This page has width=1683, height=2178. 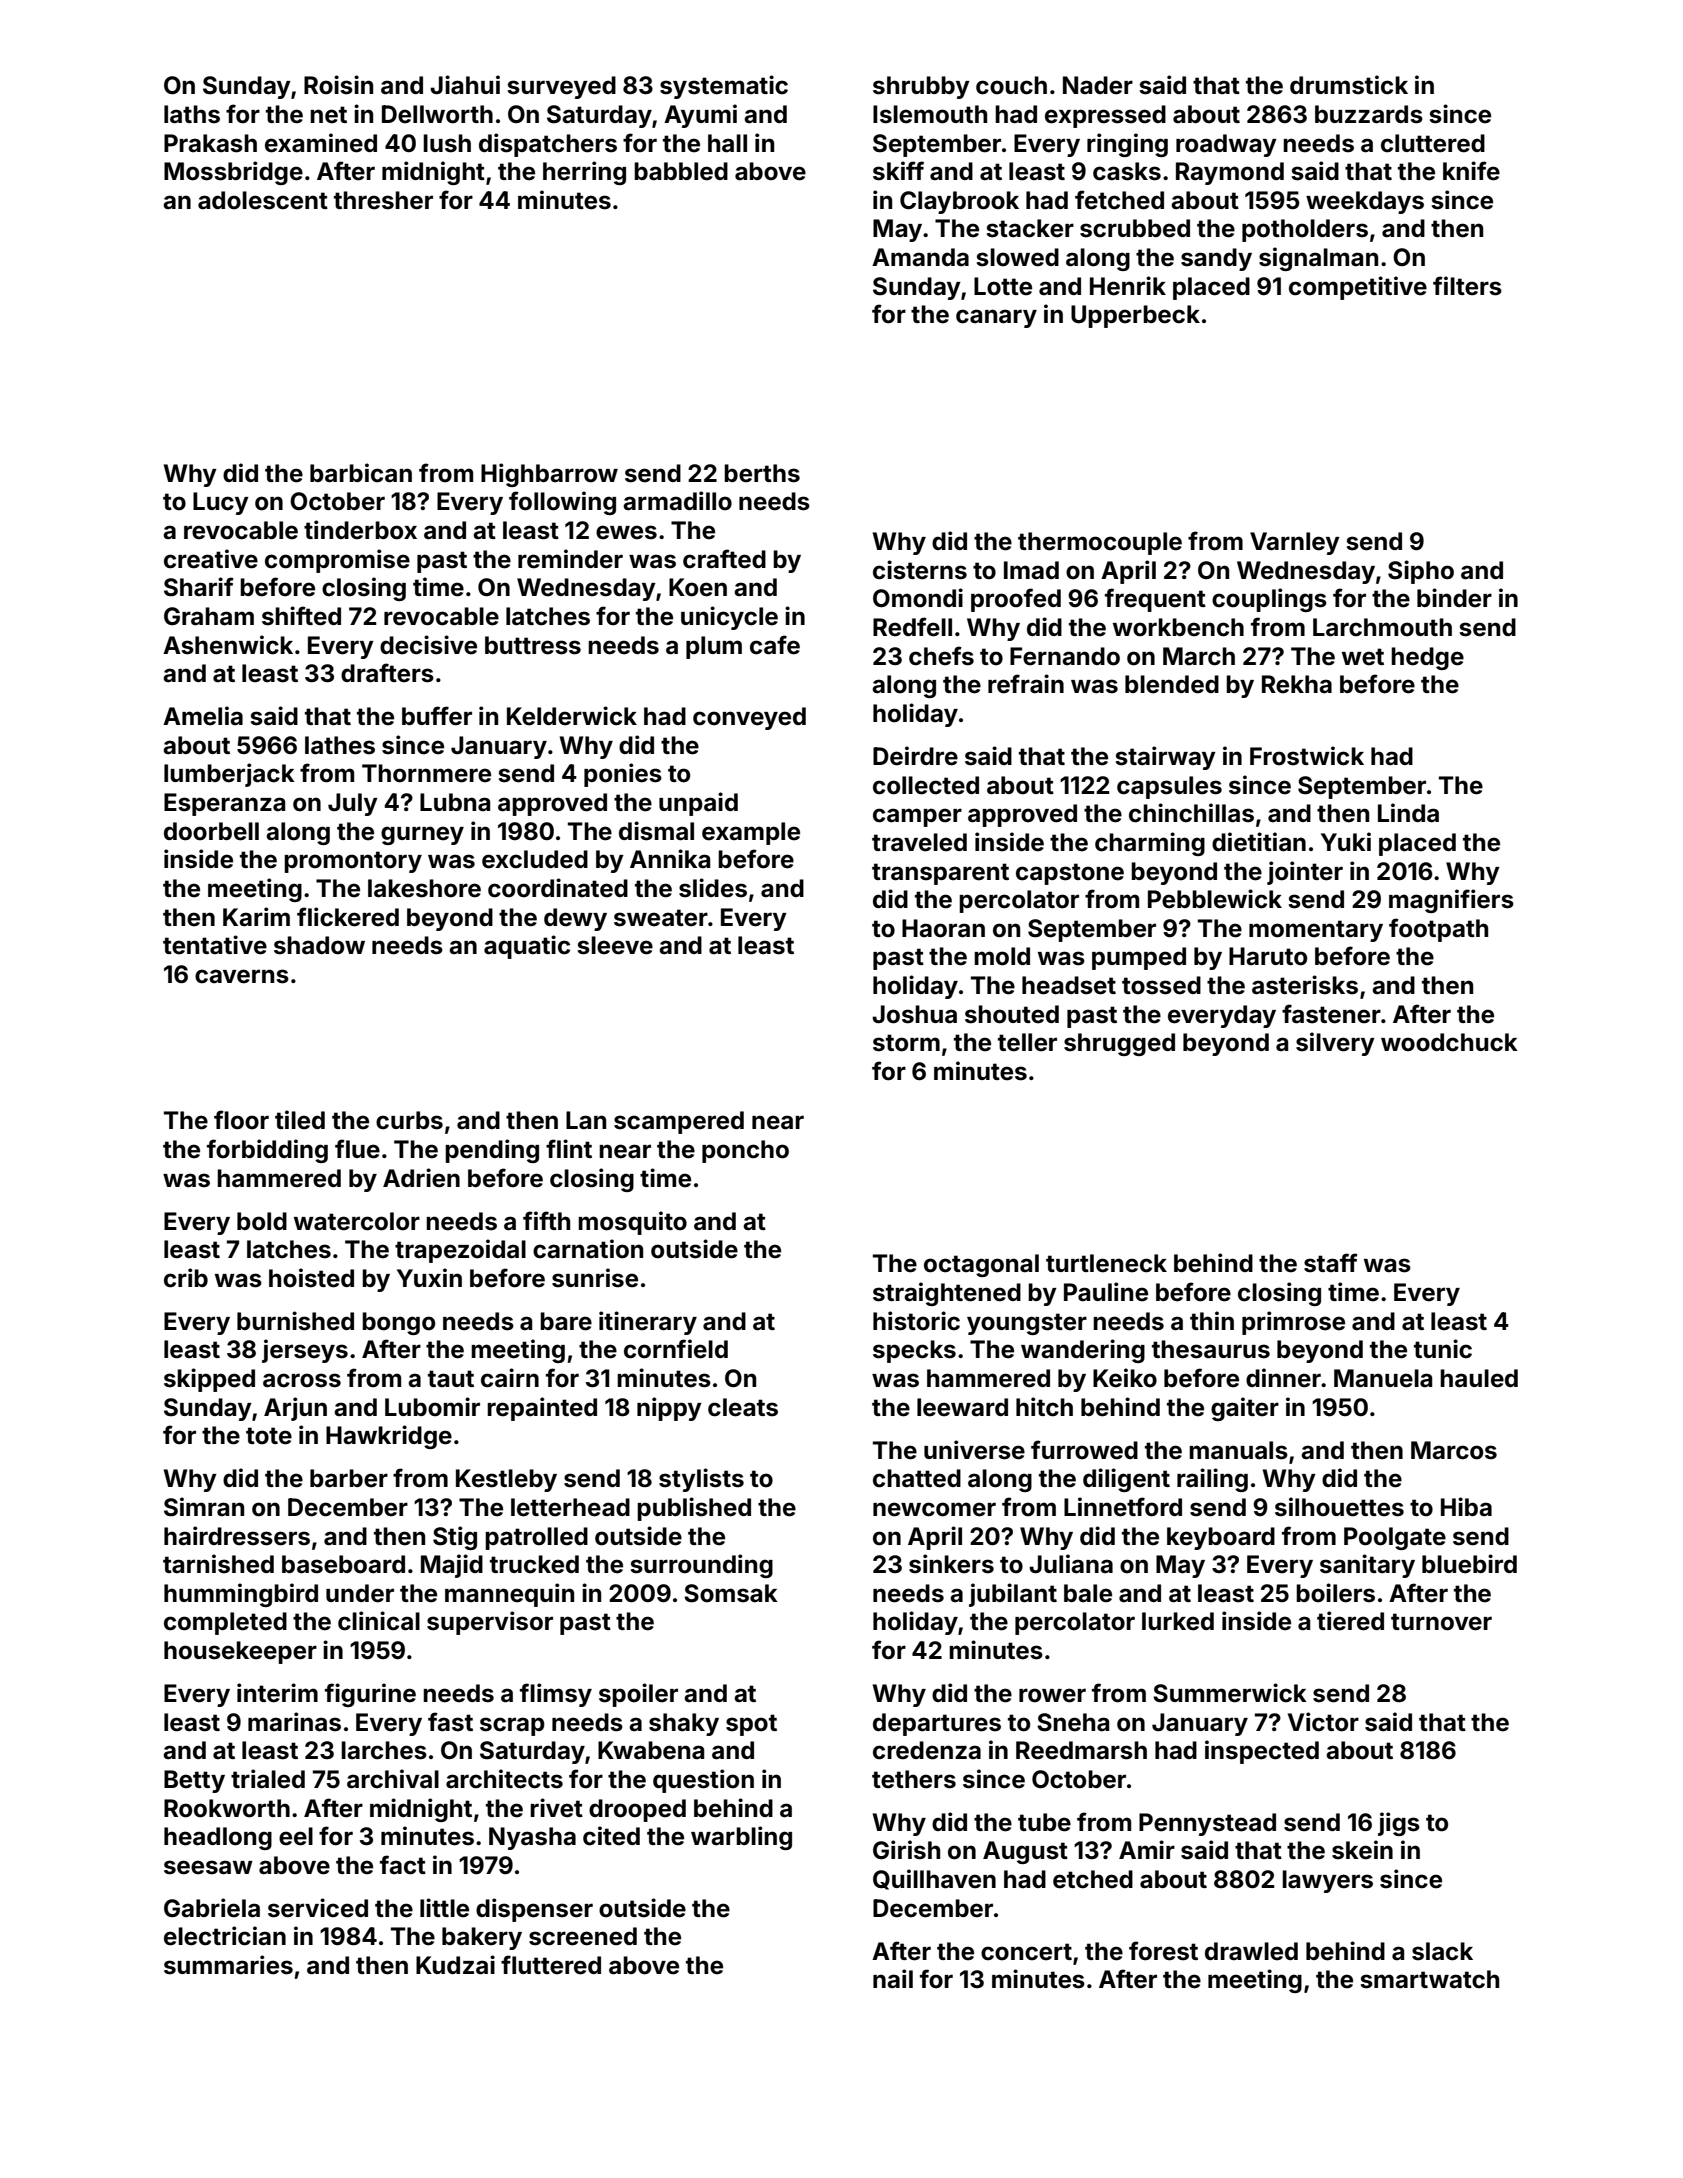 What do you see at coordinates (1349, 85) in the page?
I see `drumstick` at bounding box center [1349, 85].
